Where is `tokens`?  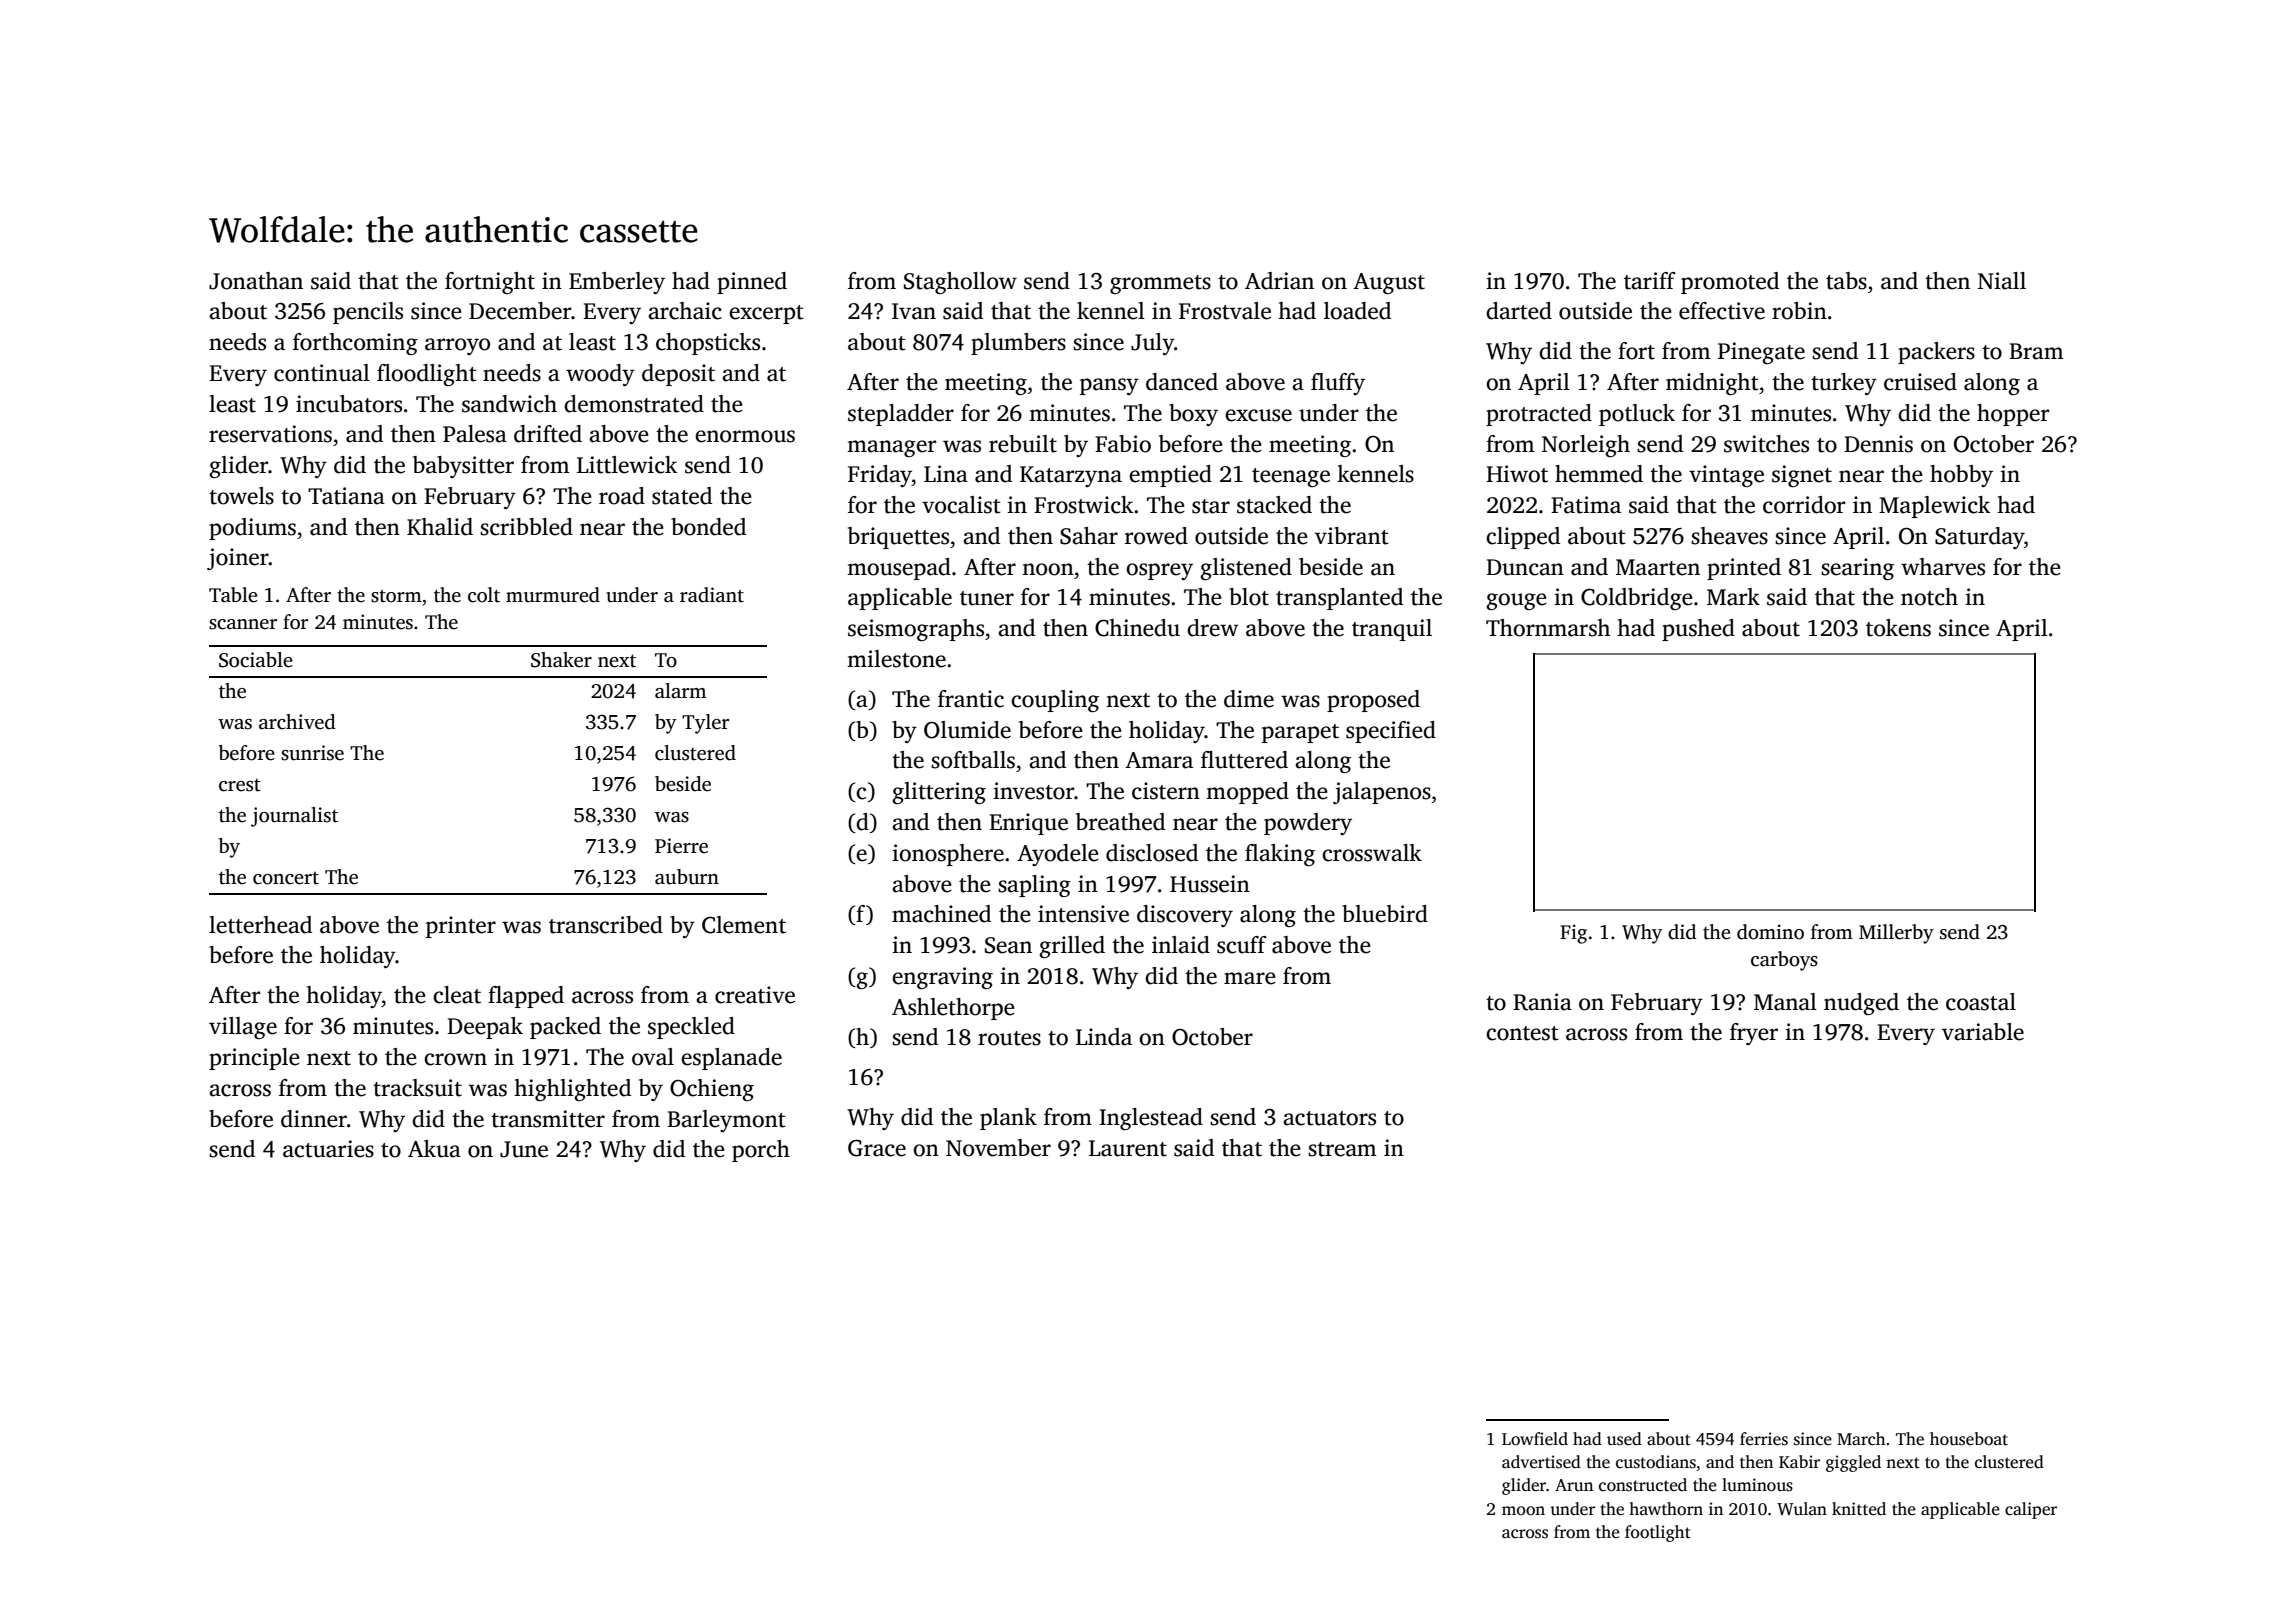 tokens is located at coordinates (1898, 628).
